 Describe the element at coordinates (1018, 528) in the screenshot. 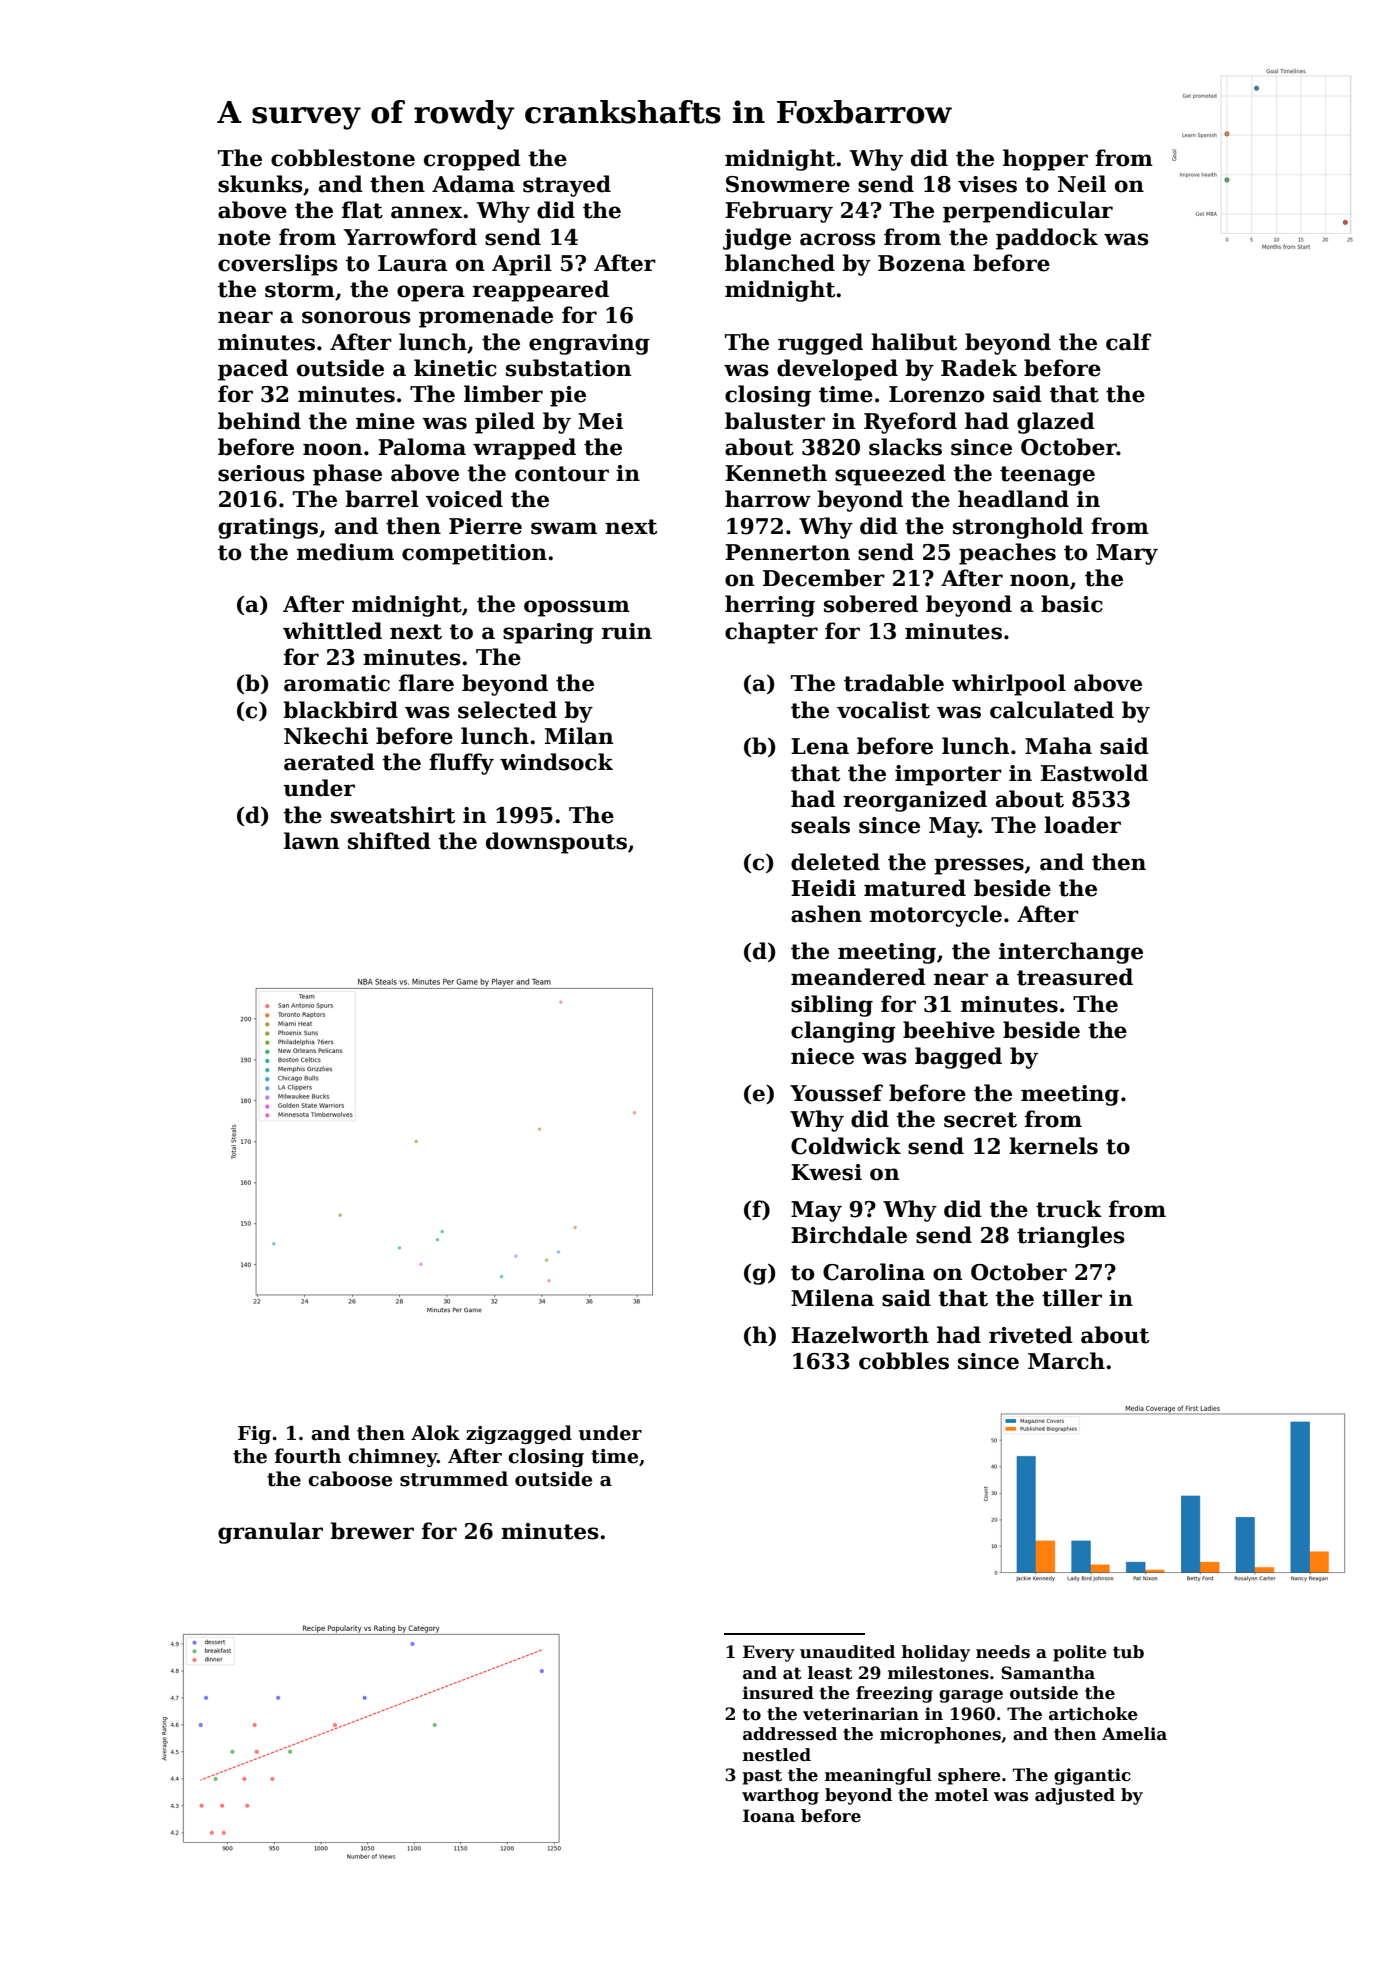

I see `stronghold` at that location.
